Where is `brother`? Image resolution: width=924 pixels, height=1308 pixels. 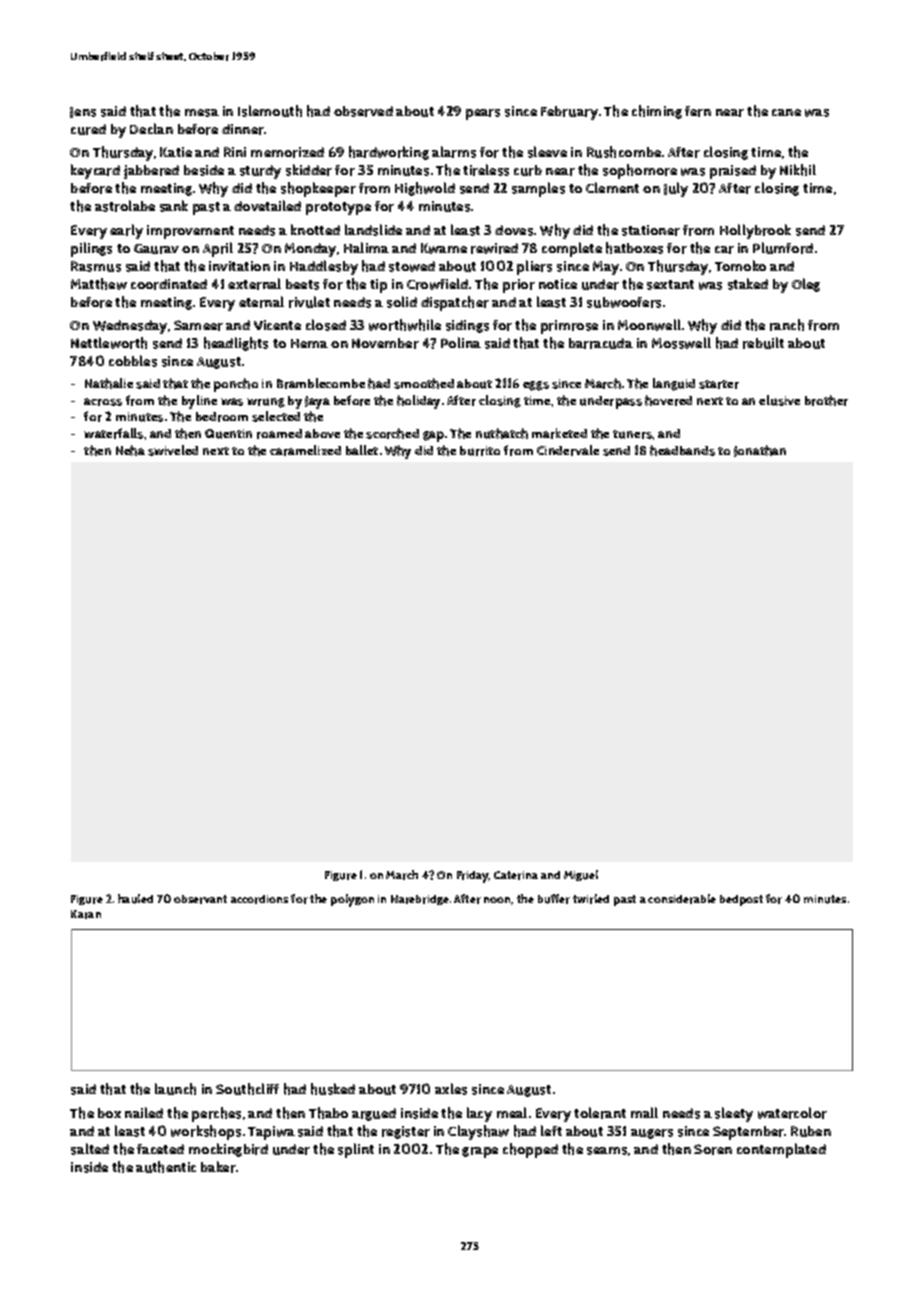
brother is located at coordinates (826, 400).
